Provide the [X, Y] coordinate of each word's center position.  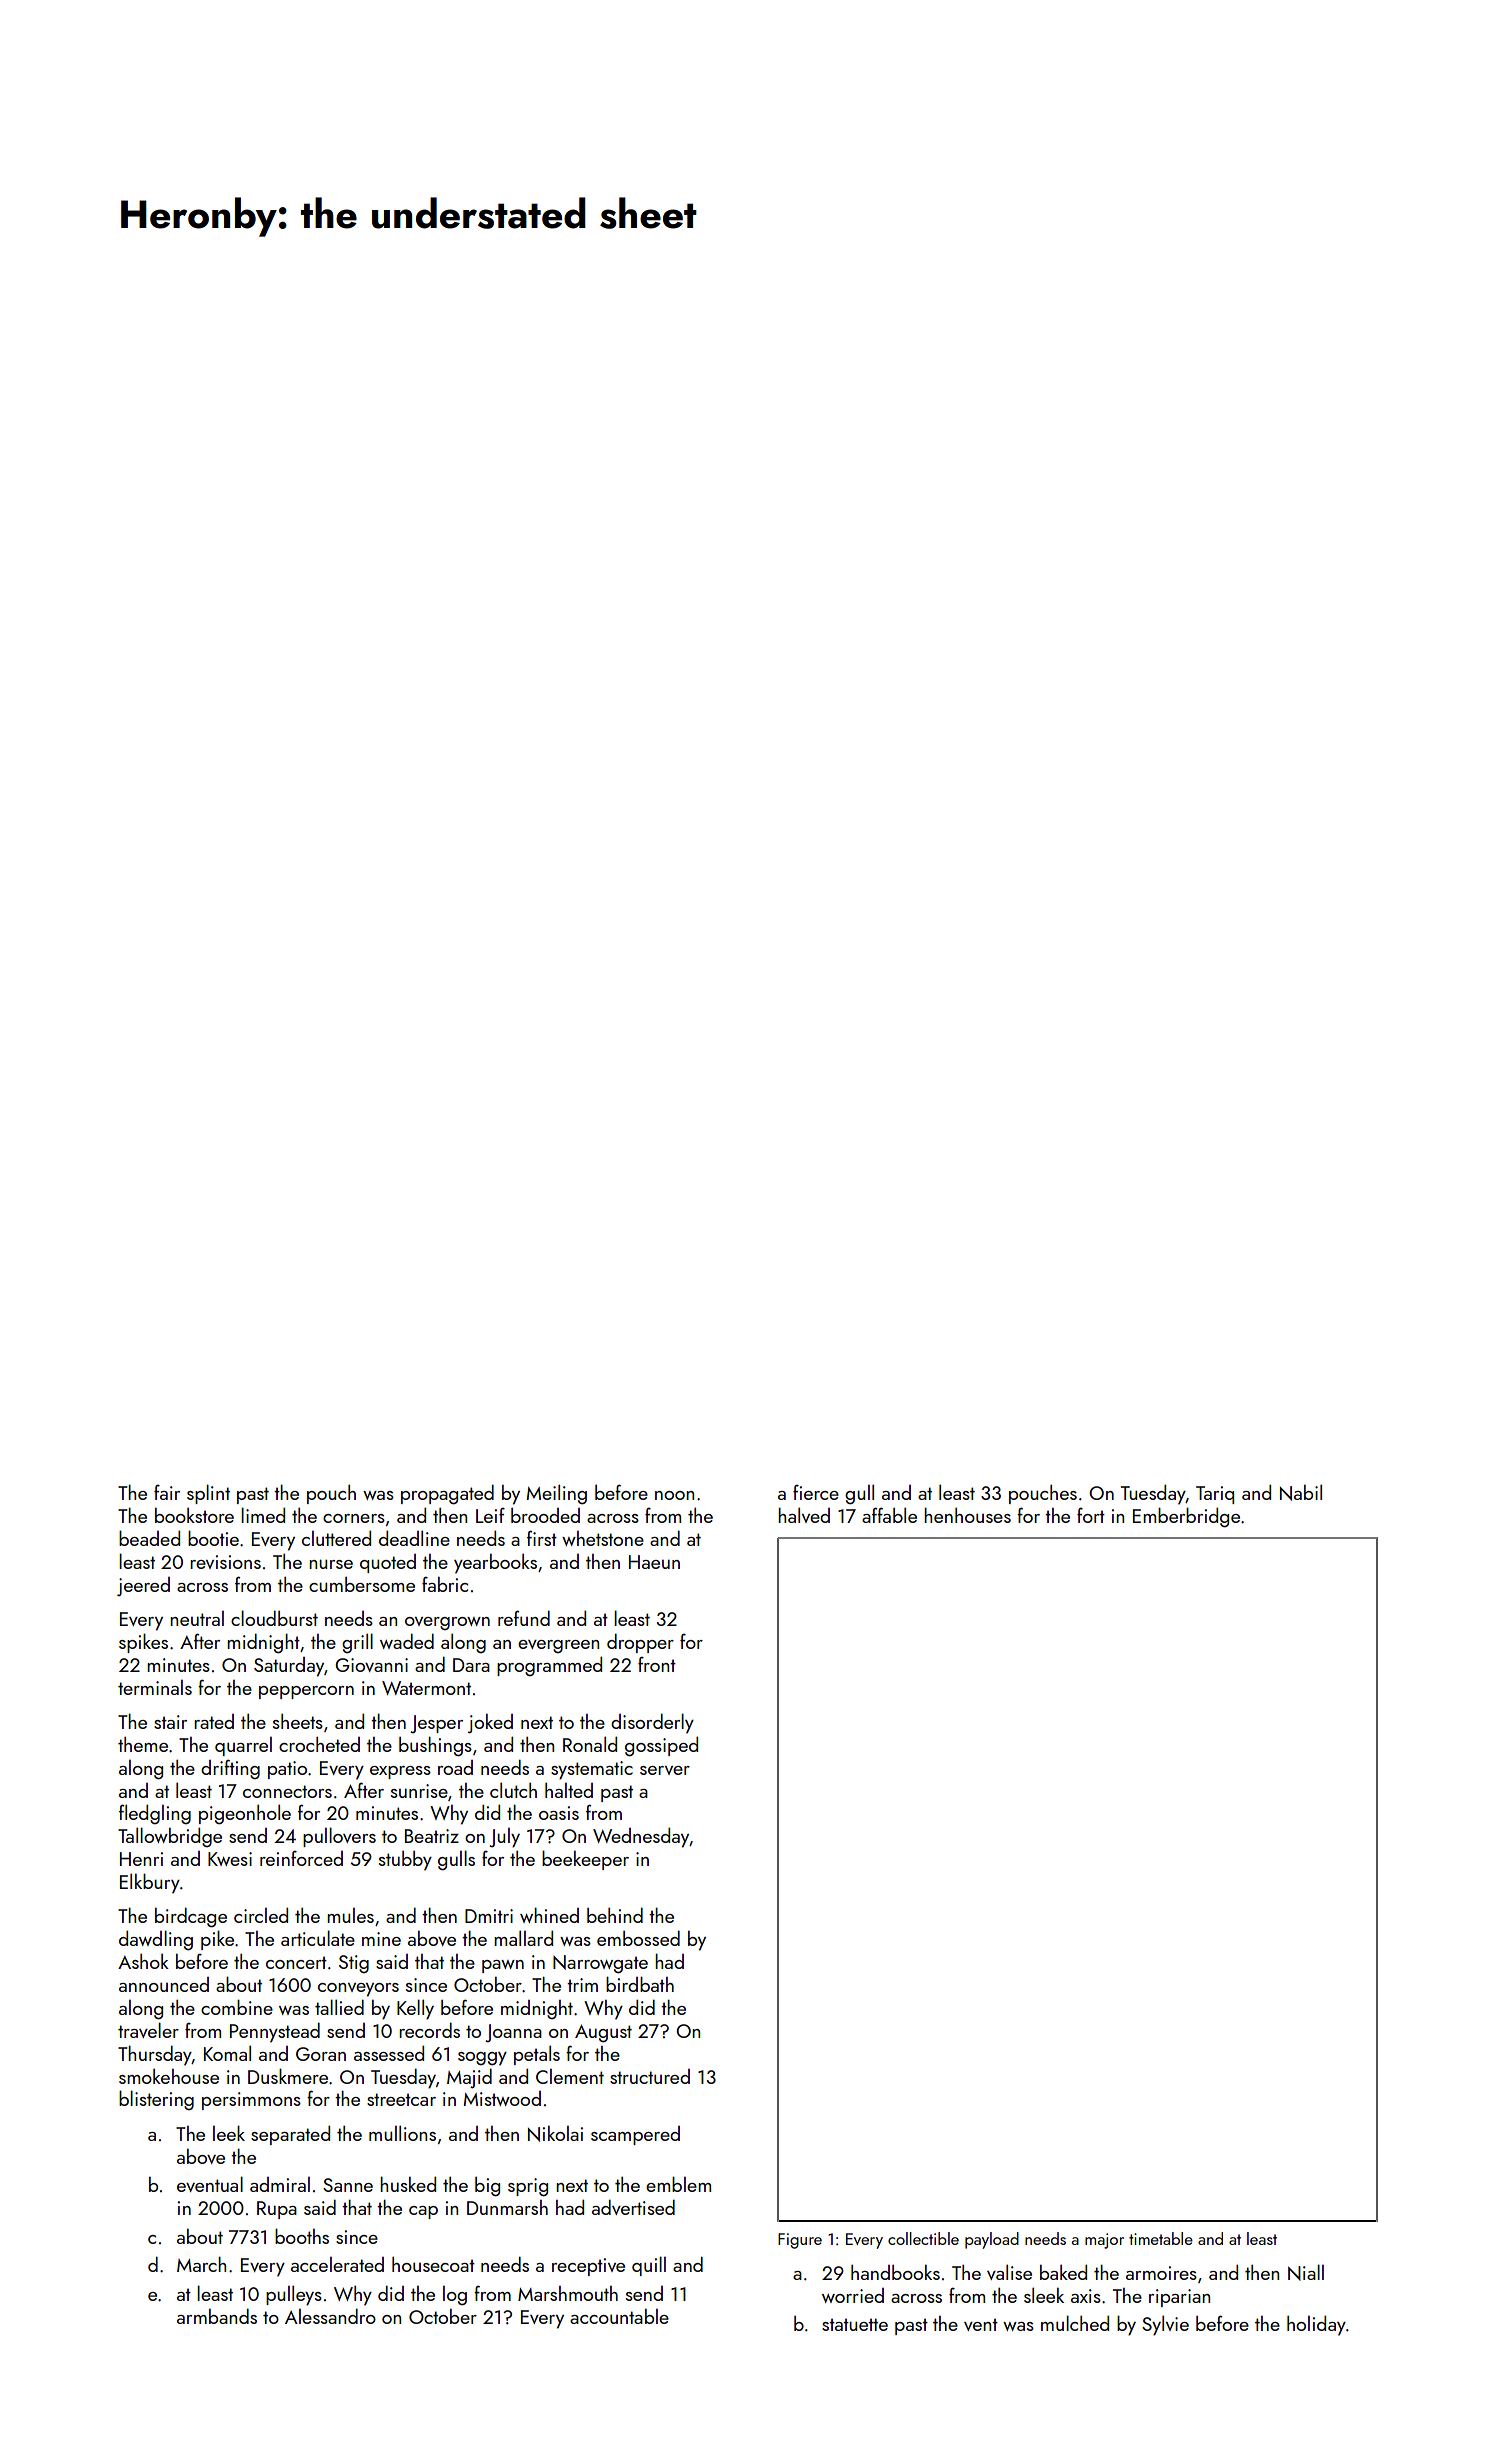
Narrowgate [600, 1964]
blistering [156, 2100]
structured [650, 2076]
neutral [197, 1618]
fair [167, 1492]
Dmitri [489, 1916]
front [657, 1664]
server [665, 1770]
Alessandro [330, 2316]
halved [804, 1515]
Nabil [1301, 1492]
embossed [638, 1938]
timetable [1161, 2238]
